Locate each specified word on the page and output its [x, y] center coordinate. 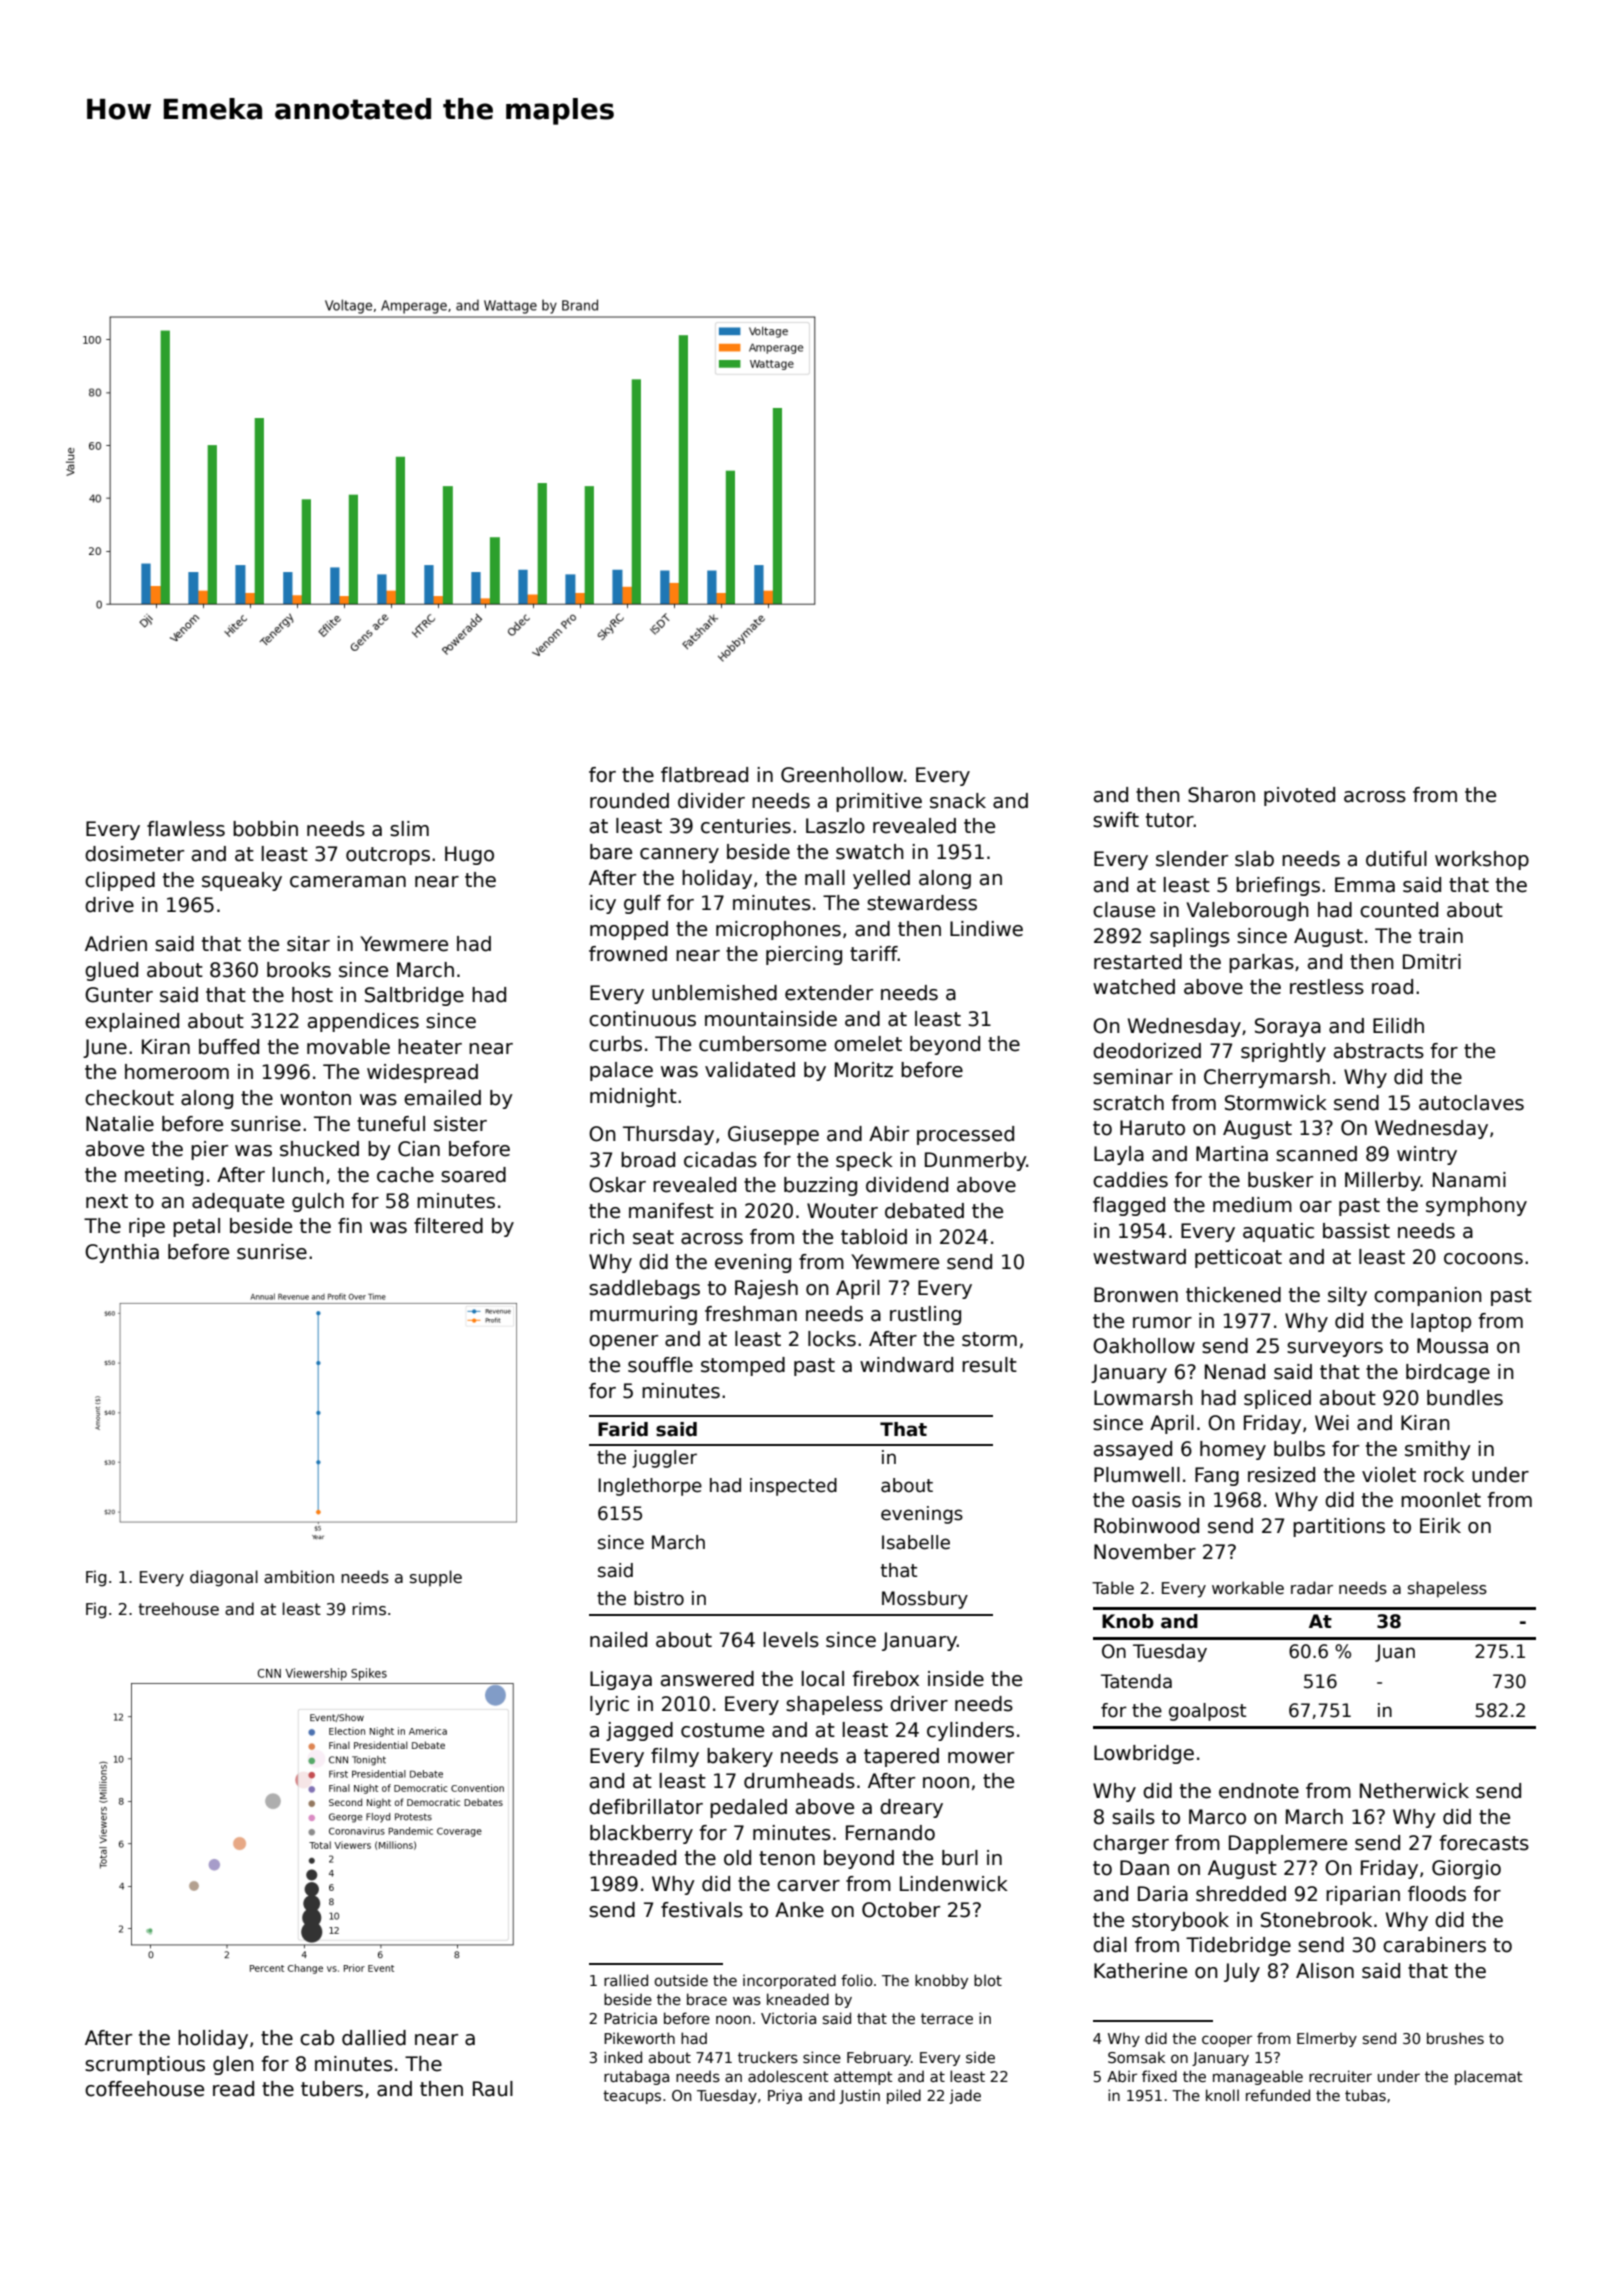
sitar [308, 944]
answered [707, 1679]
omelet [868, 1044]
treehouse [178, 1608]
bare [611, 852]
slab [1254, 859]
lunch [298, 1175]
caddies [1130, 1180]
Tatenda [1136, 1681]
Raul [493, 2089]
